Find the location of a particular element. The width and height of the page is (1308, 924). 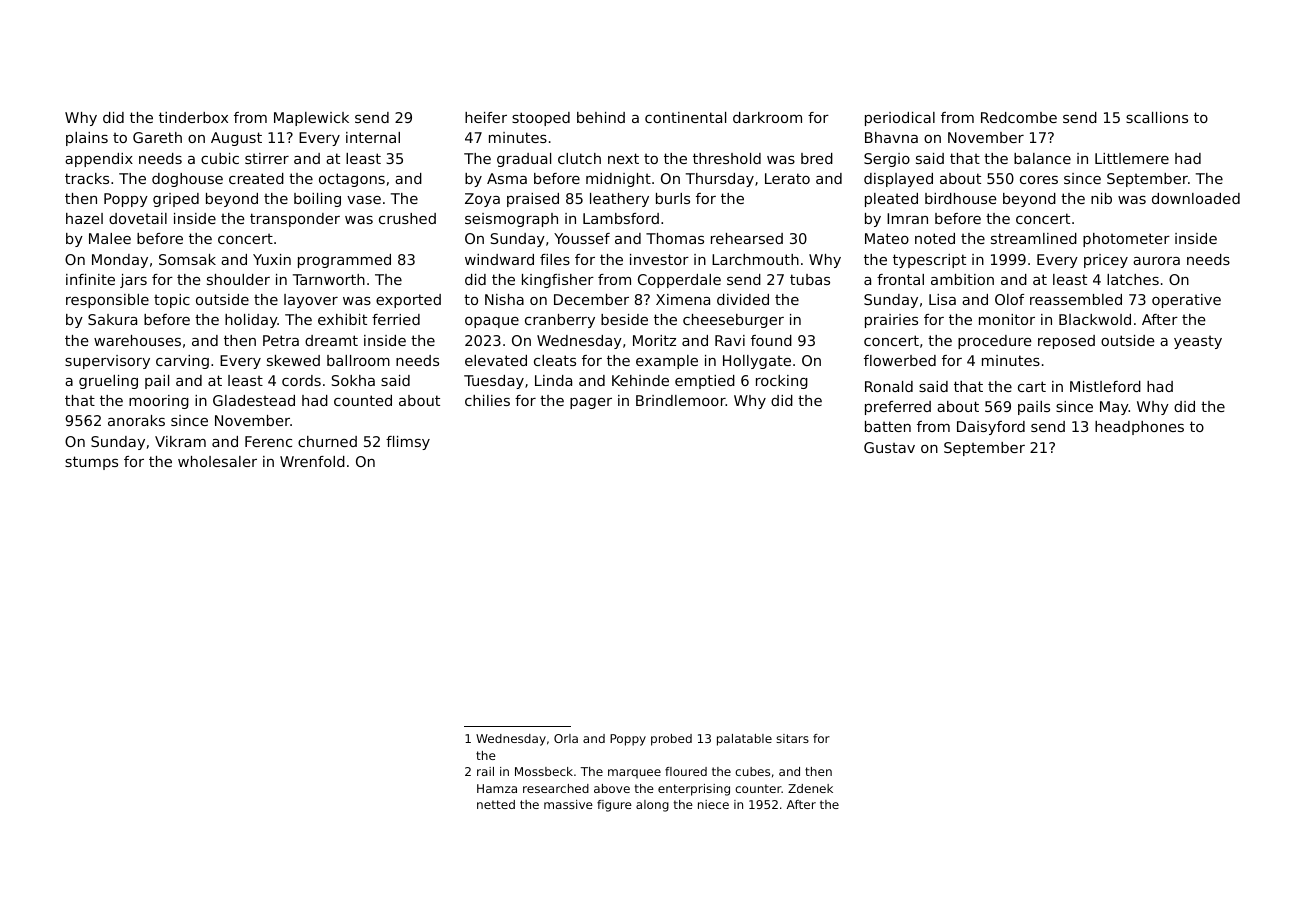

netted is located at coordinates (496, 804).
